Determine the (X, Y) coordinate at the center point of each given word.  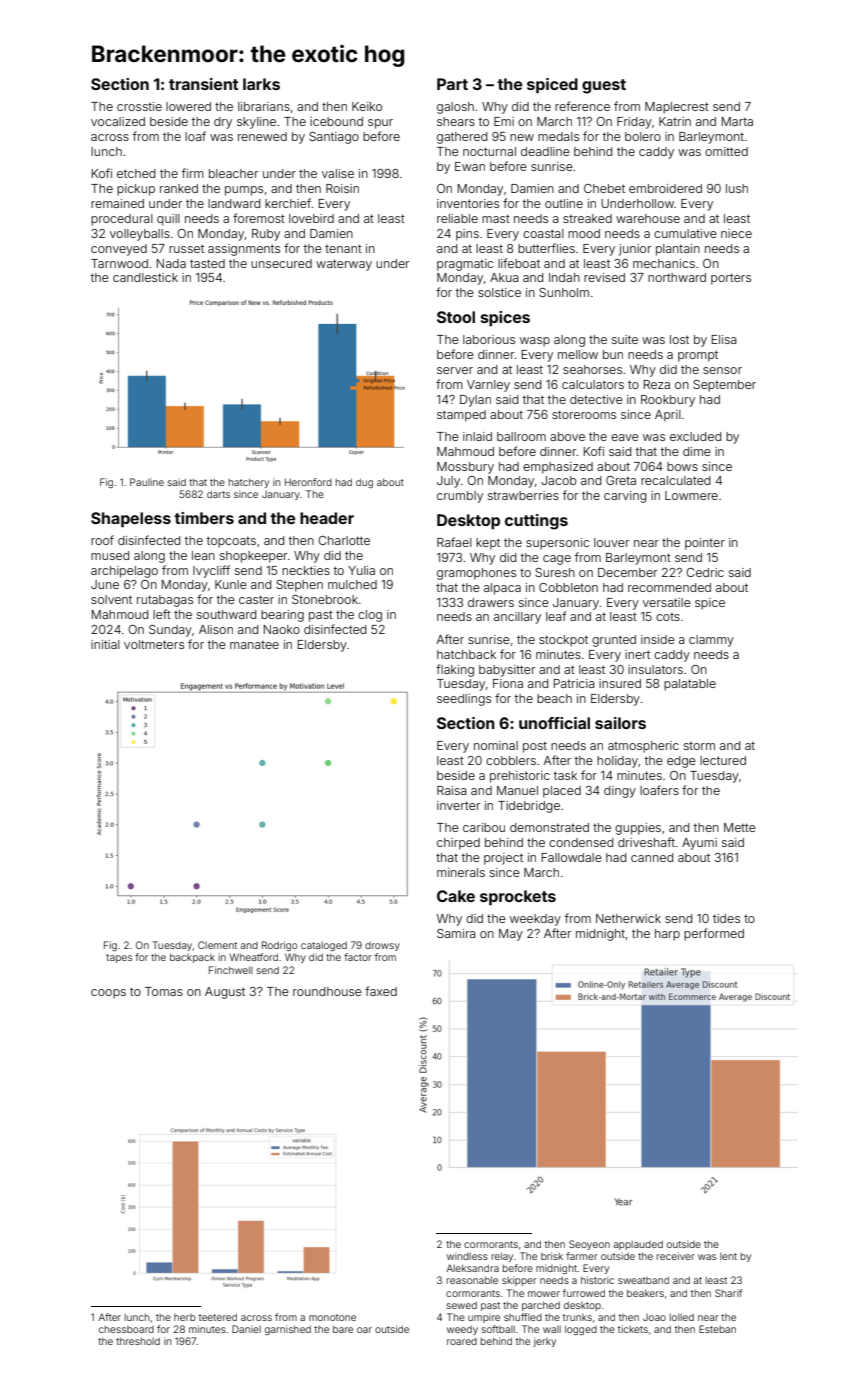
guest (604, 86)
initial (105, 644)
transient (203, 84)
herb (185, 1317)
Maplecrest (677, 108)
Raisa (451, 790)
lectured (723, 760)
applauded (638, 1245)
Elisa (724, 339)
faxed (381, 991)
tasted (207, 263)
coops (108, 994)
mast (496, 218)
